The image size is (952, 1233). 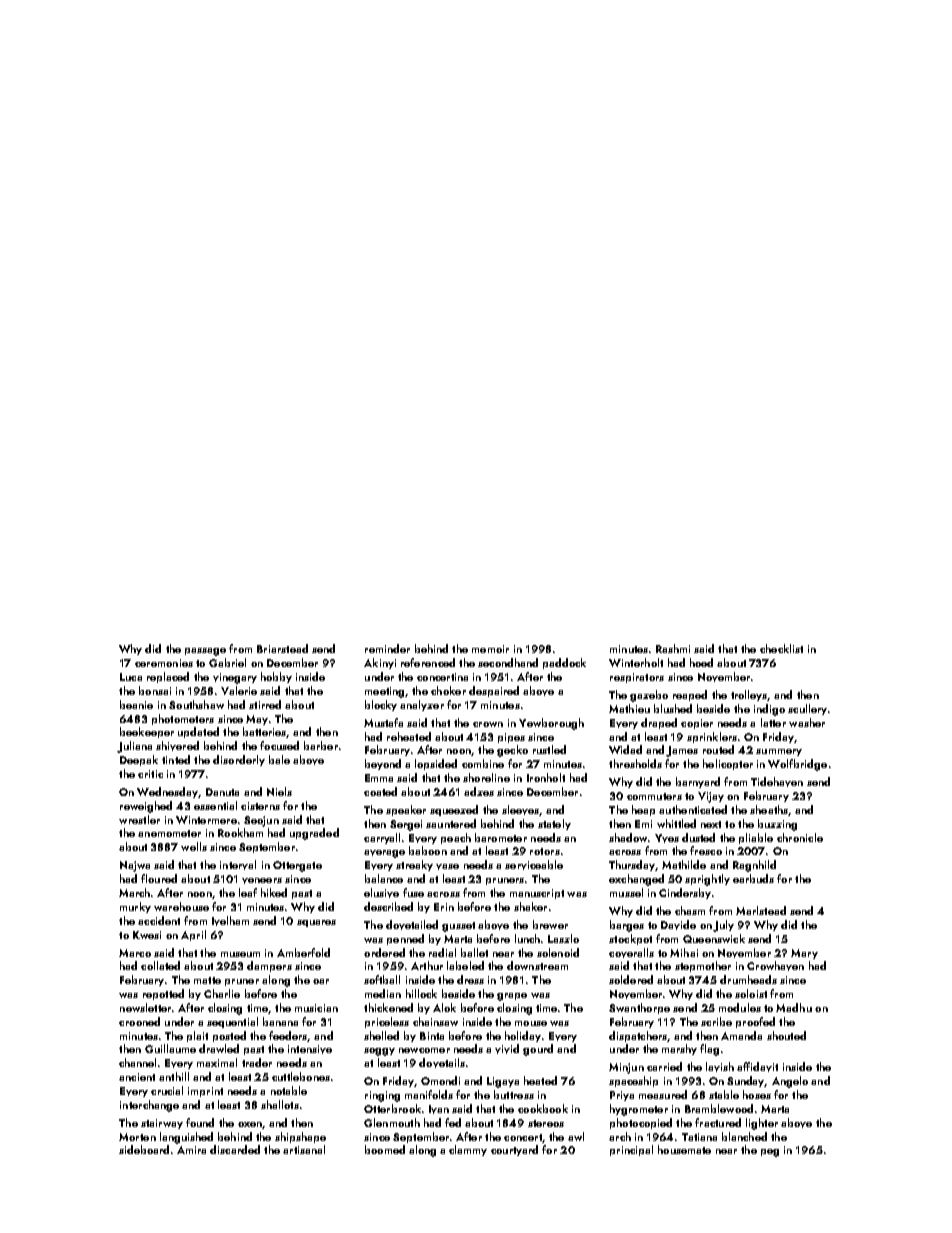 I want to click on Kwesi, so click(x=147, y=935).
